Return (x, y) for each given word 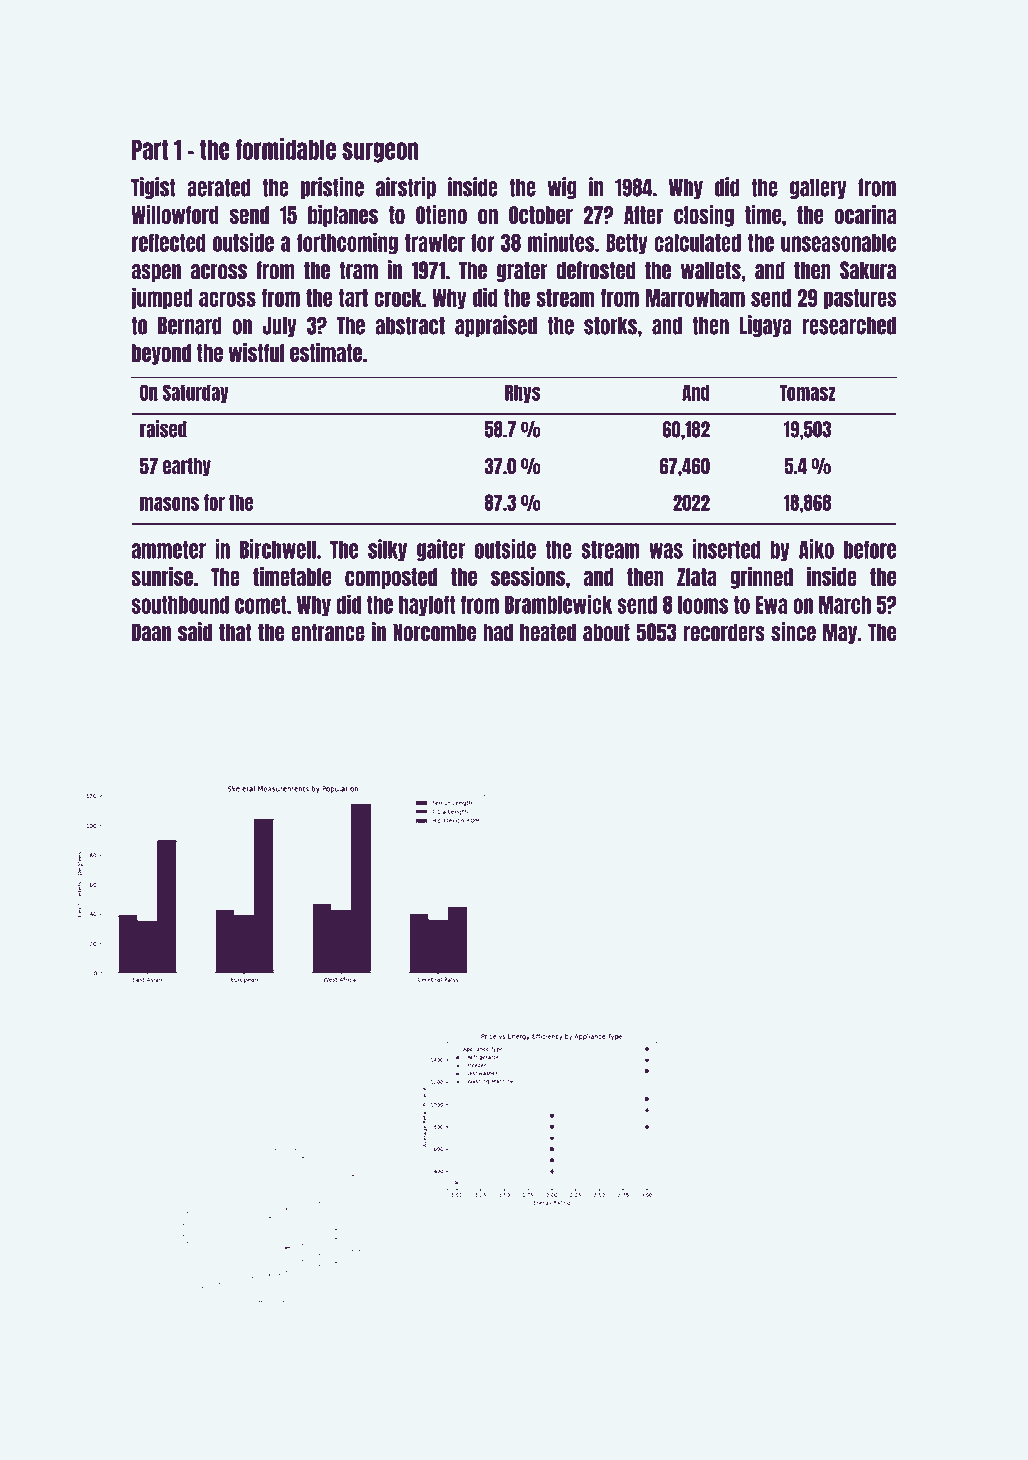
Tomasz (808, 392)
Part (150, 149)
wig (562, 188)
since (793, 632)
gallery (818, 188)
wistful (256, 352)
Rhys (523, 393)
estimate (326, 352)
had (498, 632)
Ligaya (766, 326)
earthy (187, 467)
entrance (328, 632)
